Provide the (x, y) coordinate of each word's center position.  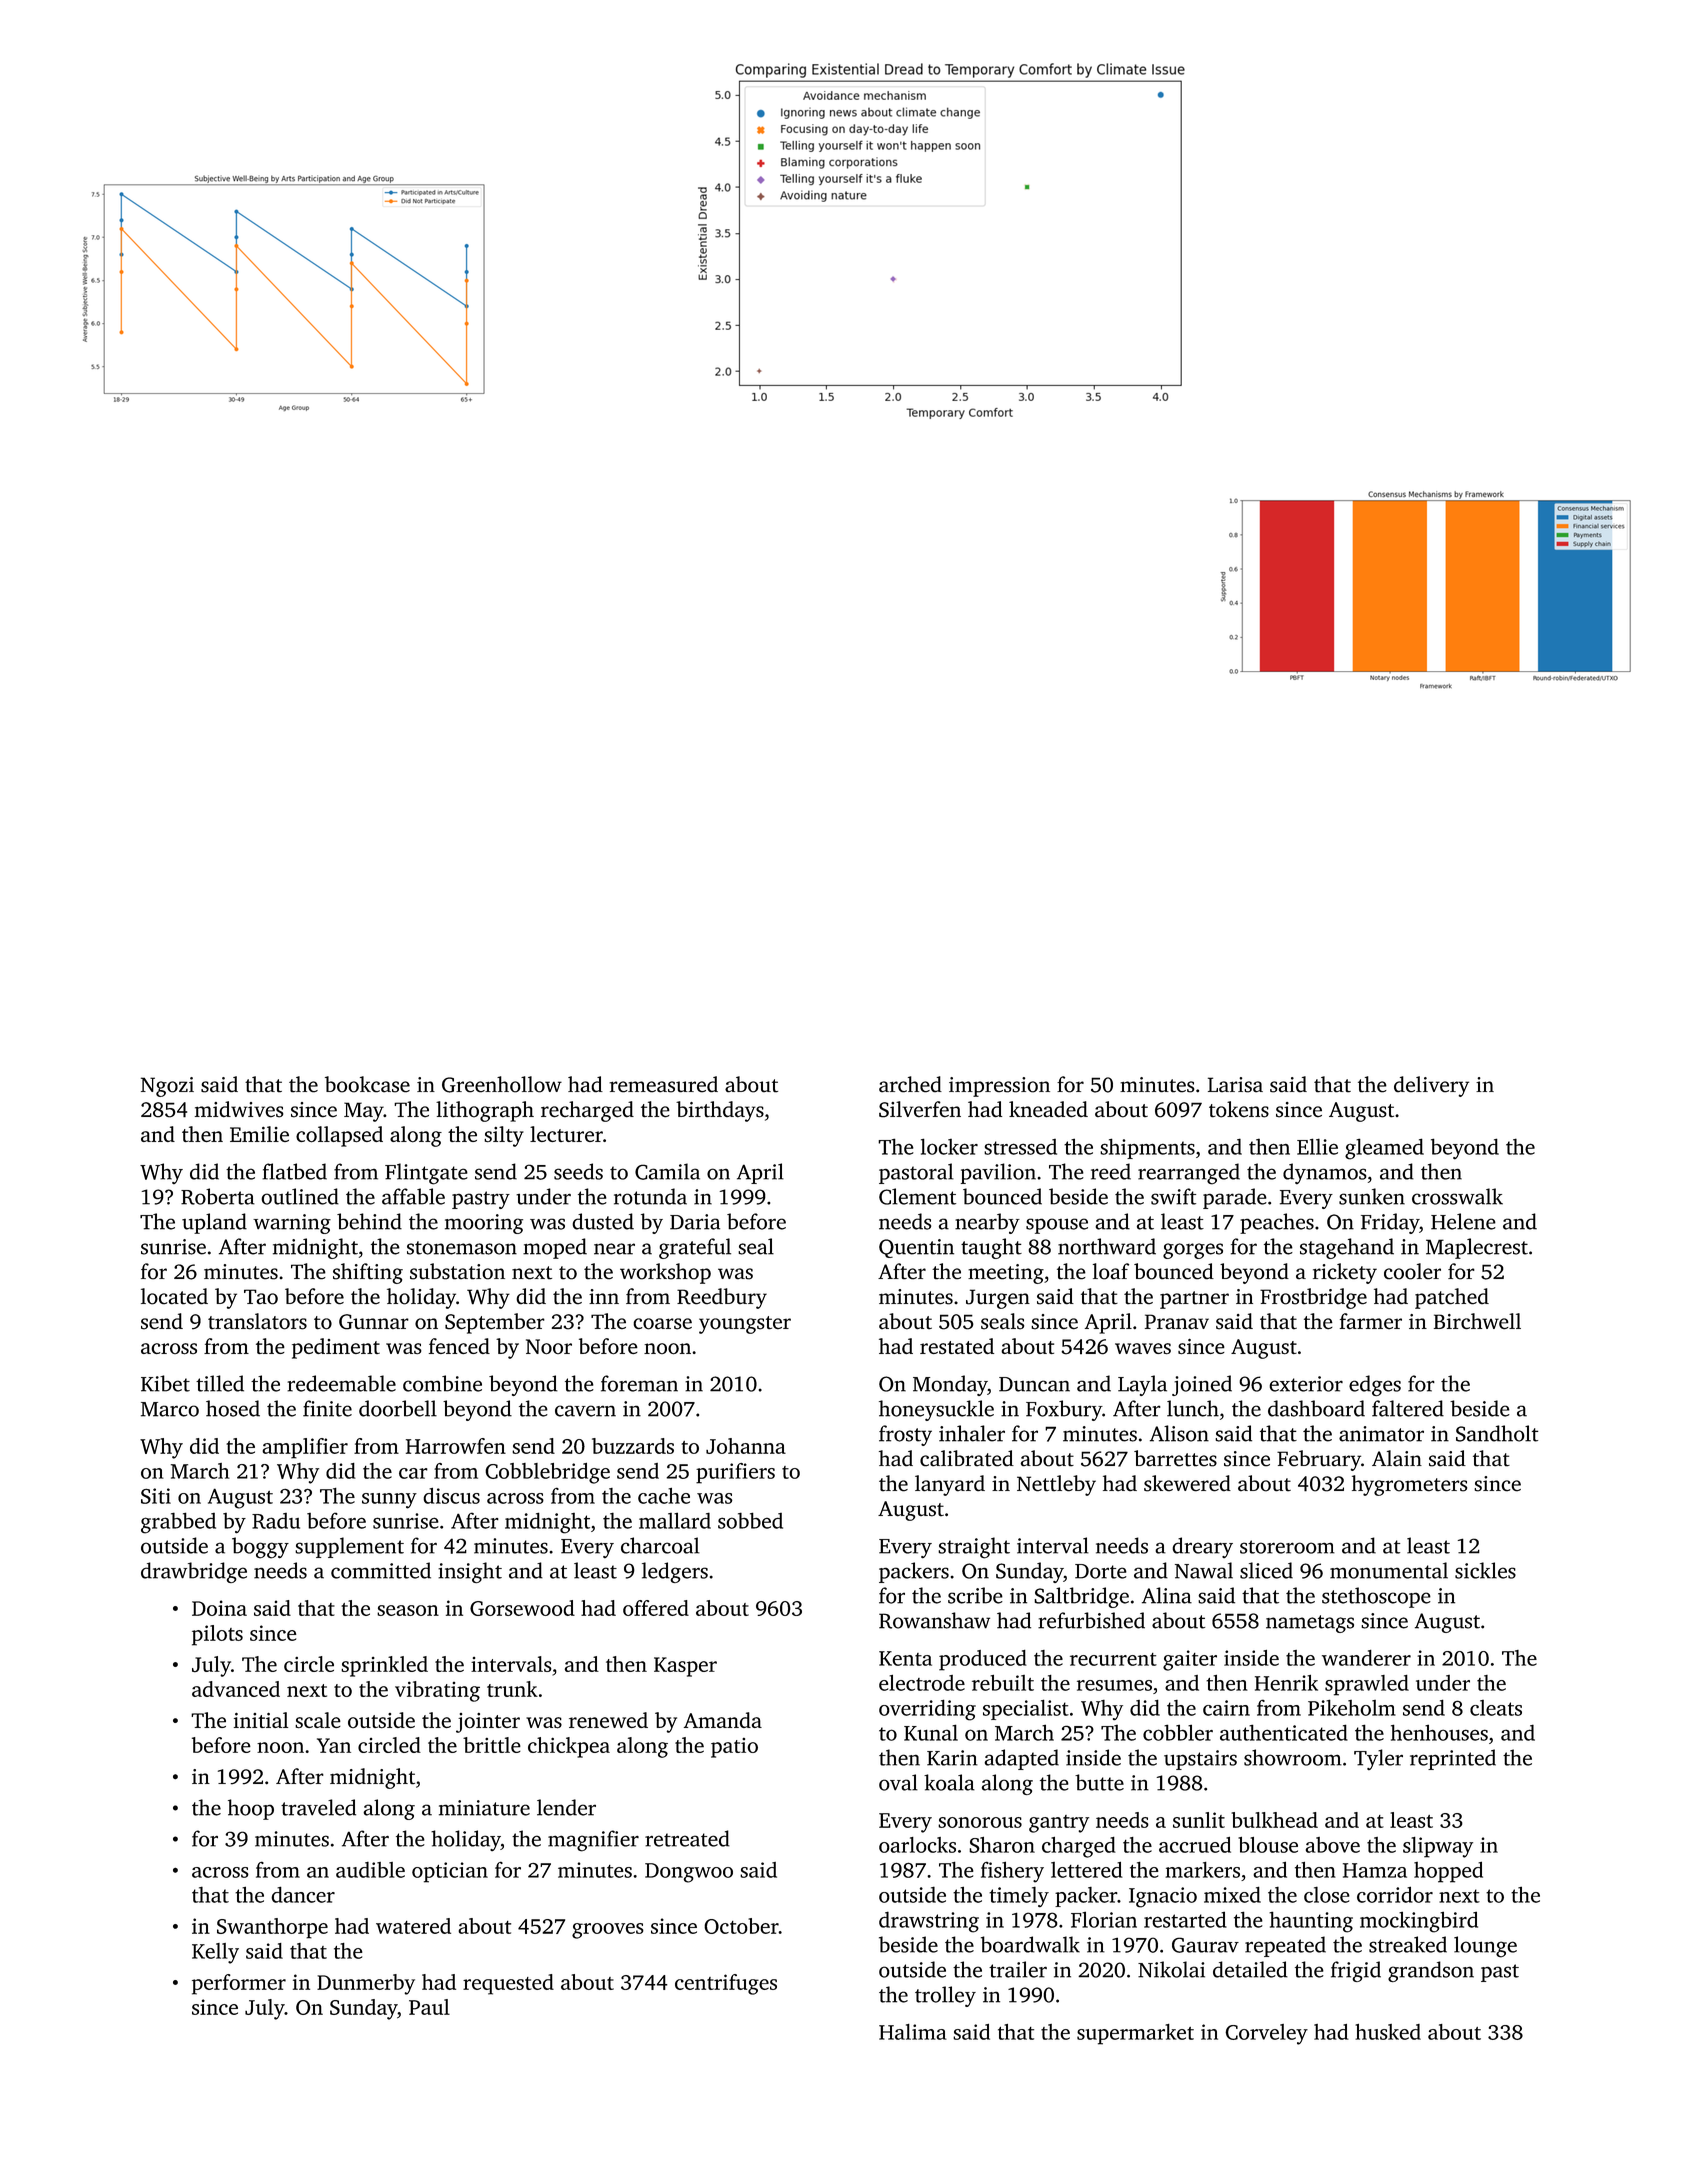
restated (957, 1346)
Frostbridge (1313, 1298)
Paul (429, 2007)
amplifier (305, 1448)
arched (910, 1084)
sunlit (1199, 1820)
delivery (1431, 1086)
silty (504, 1136)
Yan (334, 1745)
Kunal (931, 1732)
